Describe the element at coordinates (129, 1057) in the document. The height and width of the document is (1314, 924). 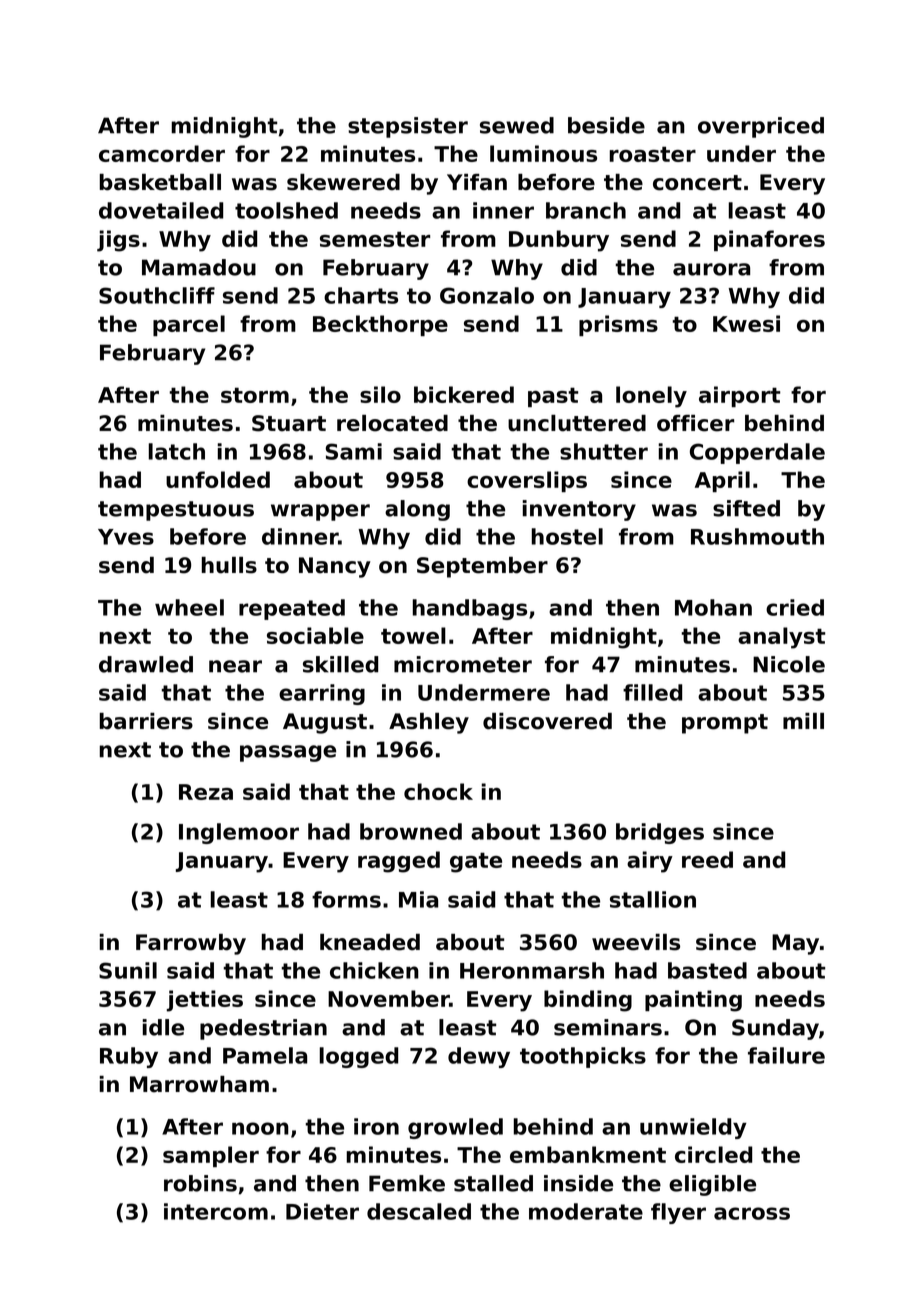
I see `Ruby` at that location.
